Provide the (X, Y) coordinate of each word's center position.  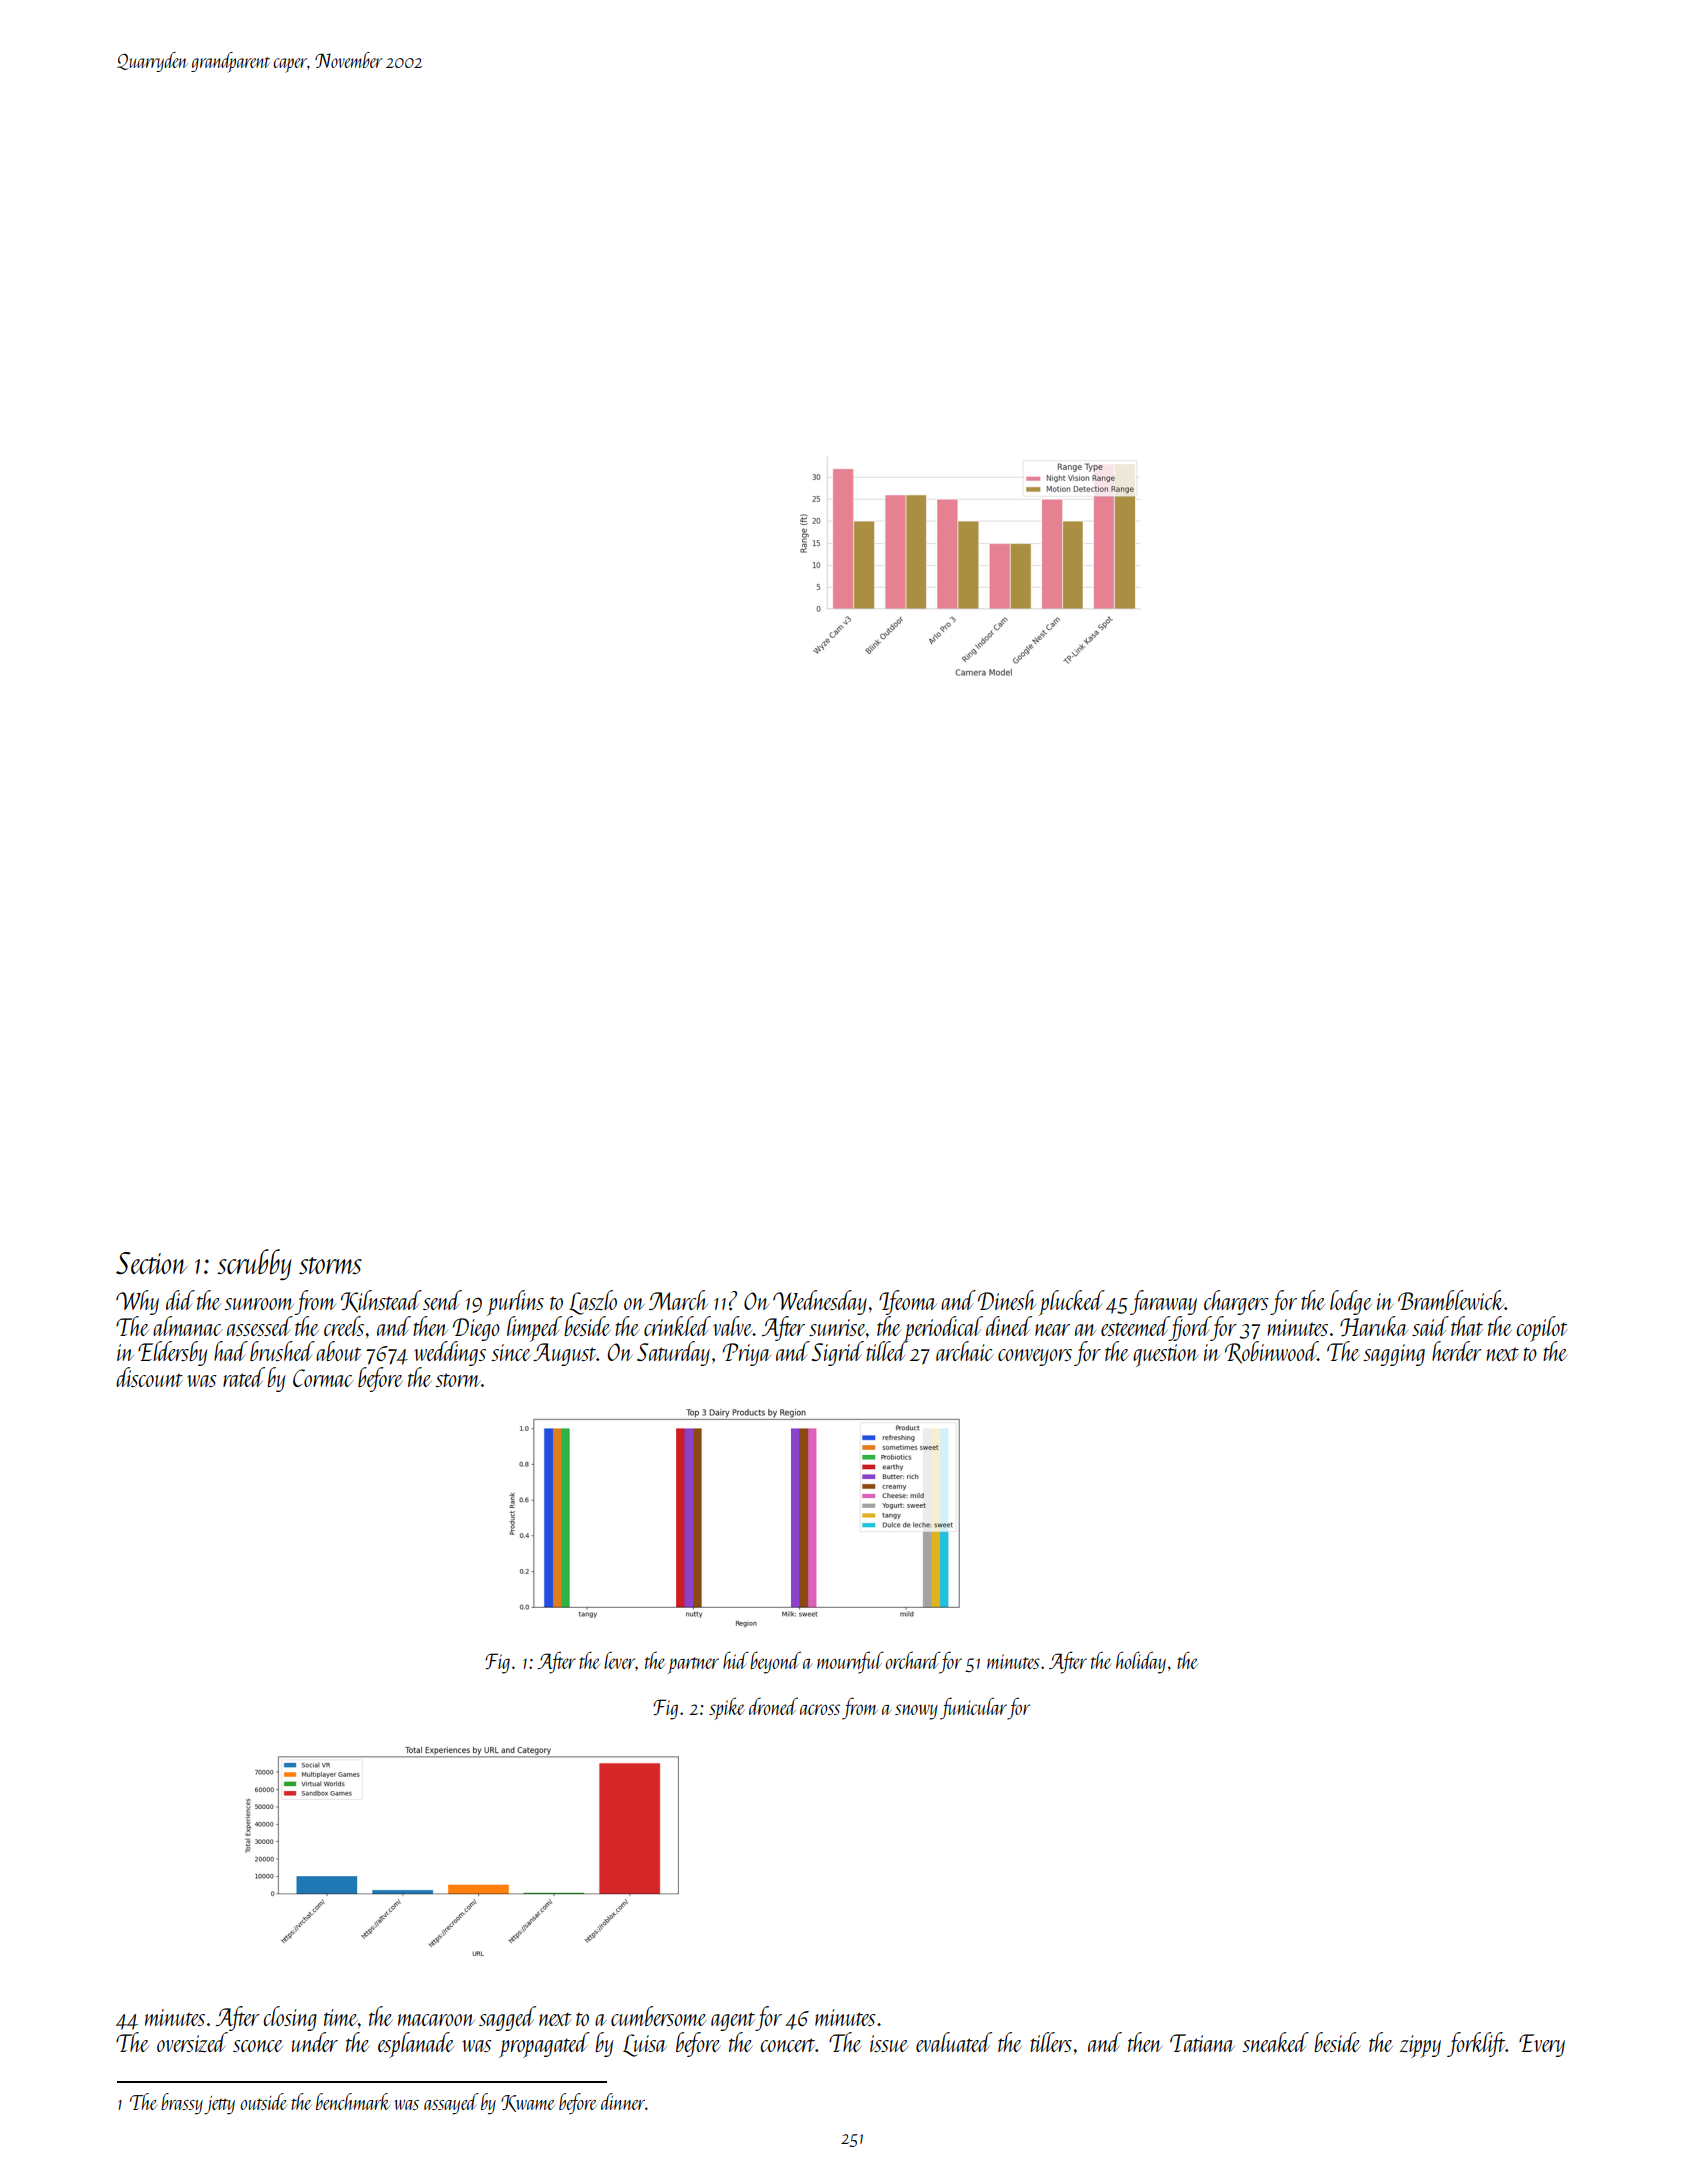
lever (619, 1660)
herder (1457, 1351)
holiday (1141, 1662)
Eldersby (172, 1353)
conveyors (1035, 1357)
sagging (1394, 1355)
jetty (219, 2105)
